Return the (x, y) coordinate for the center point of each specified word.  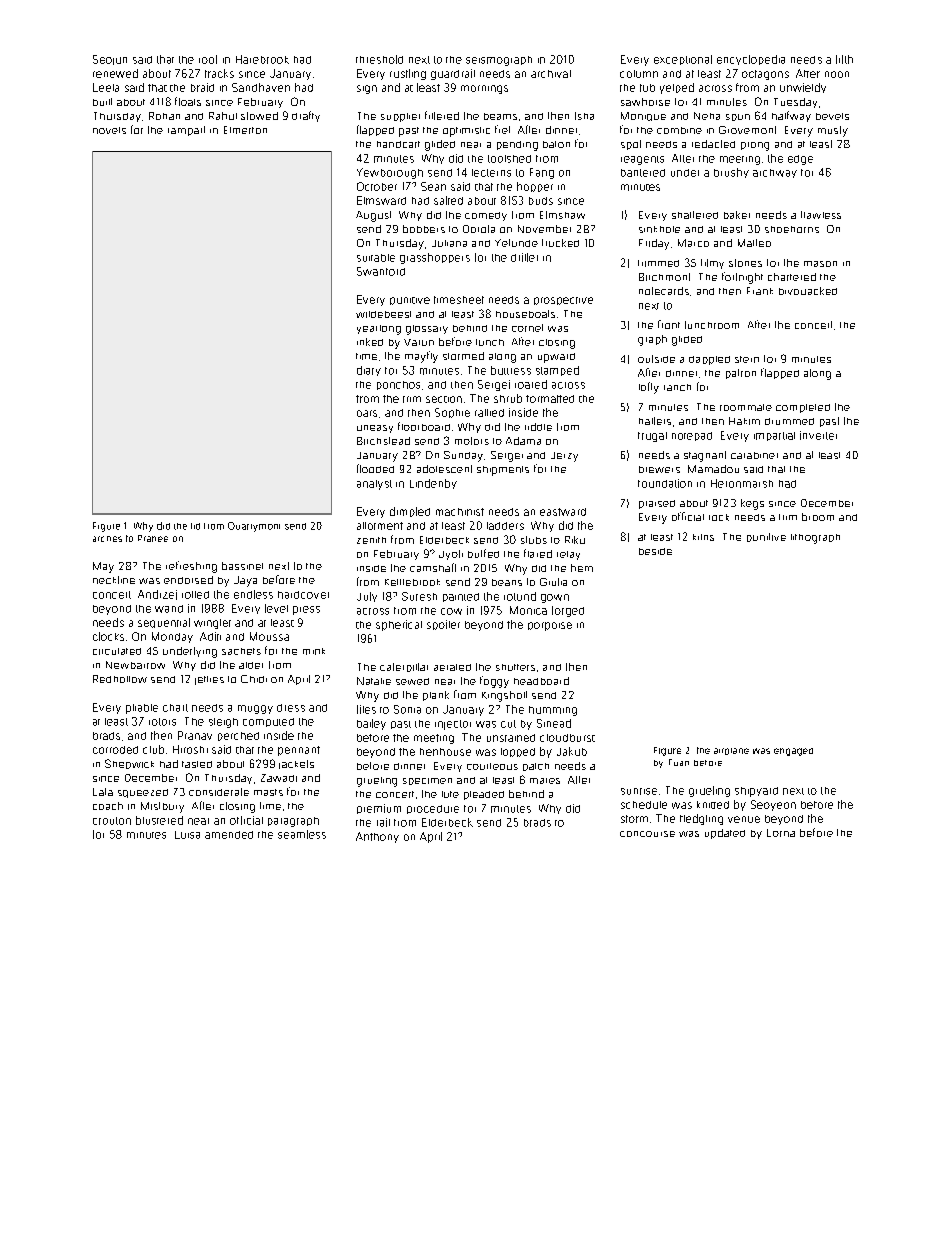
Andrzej (157, 595)
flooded (375, 468)
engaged (793, 752)
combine (679, 130)
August (373, 216)
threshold (379, 59)
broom (818, 517)
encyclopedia (751, 60)
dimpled (410, 512)
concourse (647, 834)
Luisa (187, 835)
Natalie (374, 681)
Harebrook (262, 59)
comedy (486, 216)
